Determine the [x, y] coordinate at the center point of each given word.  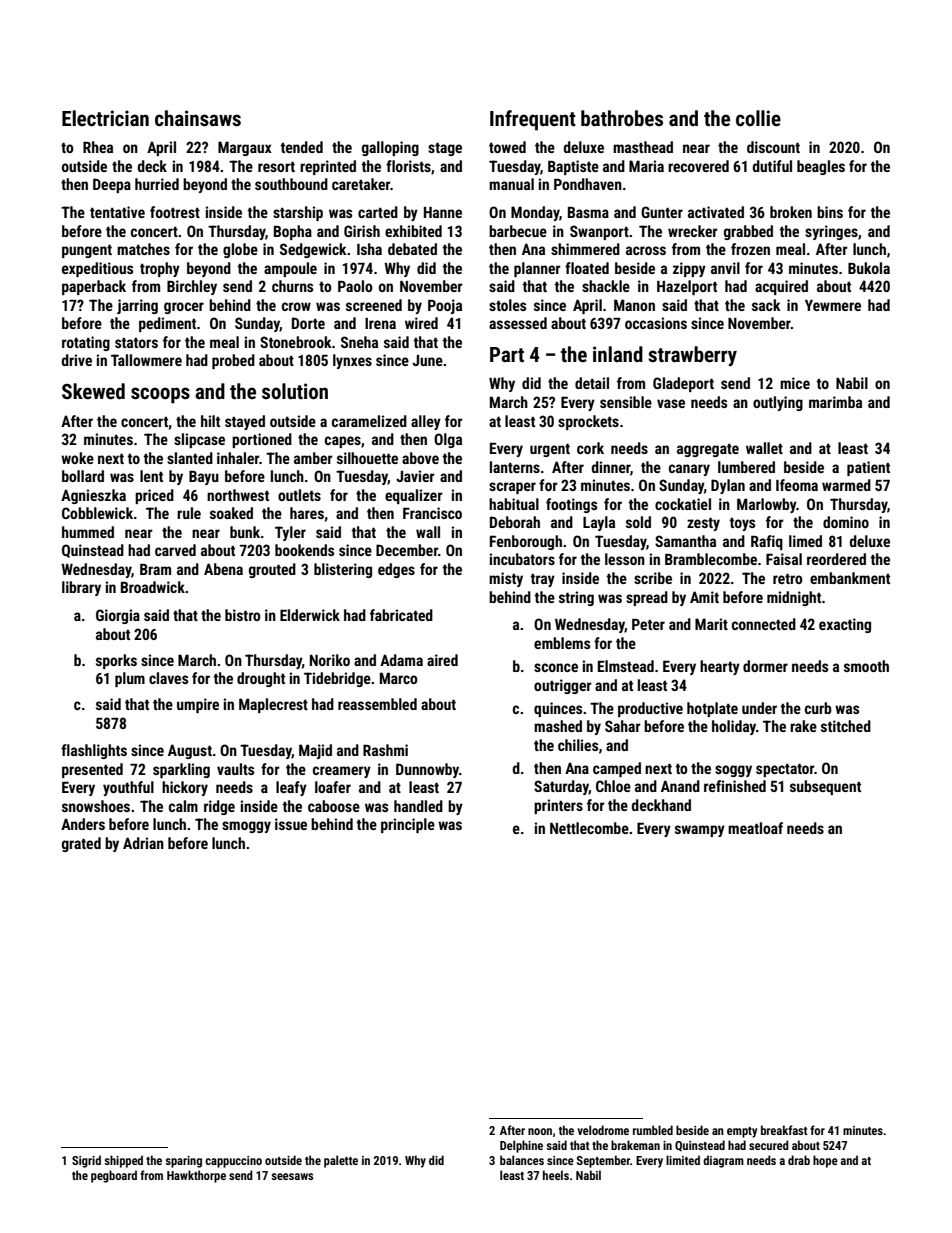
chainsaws [198, 118]
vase [671, 403]
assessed [518, 323]
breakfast [784, 1130]
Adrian [143, 843]
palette [341, 1161]
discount [773, 147]
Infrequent [533, 120]
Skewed [93, 391]
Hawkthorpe [196, 1176]
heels [556, 1175]
